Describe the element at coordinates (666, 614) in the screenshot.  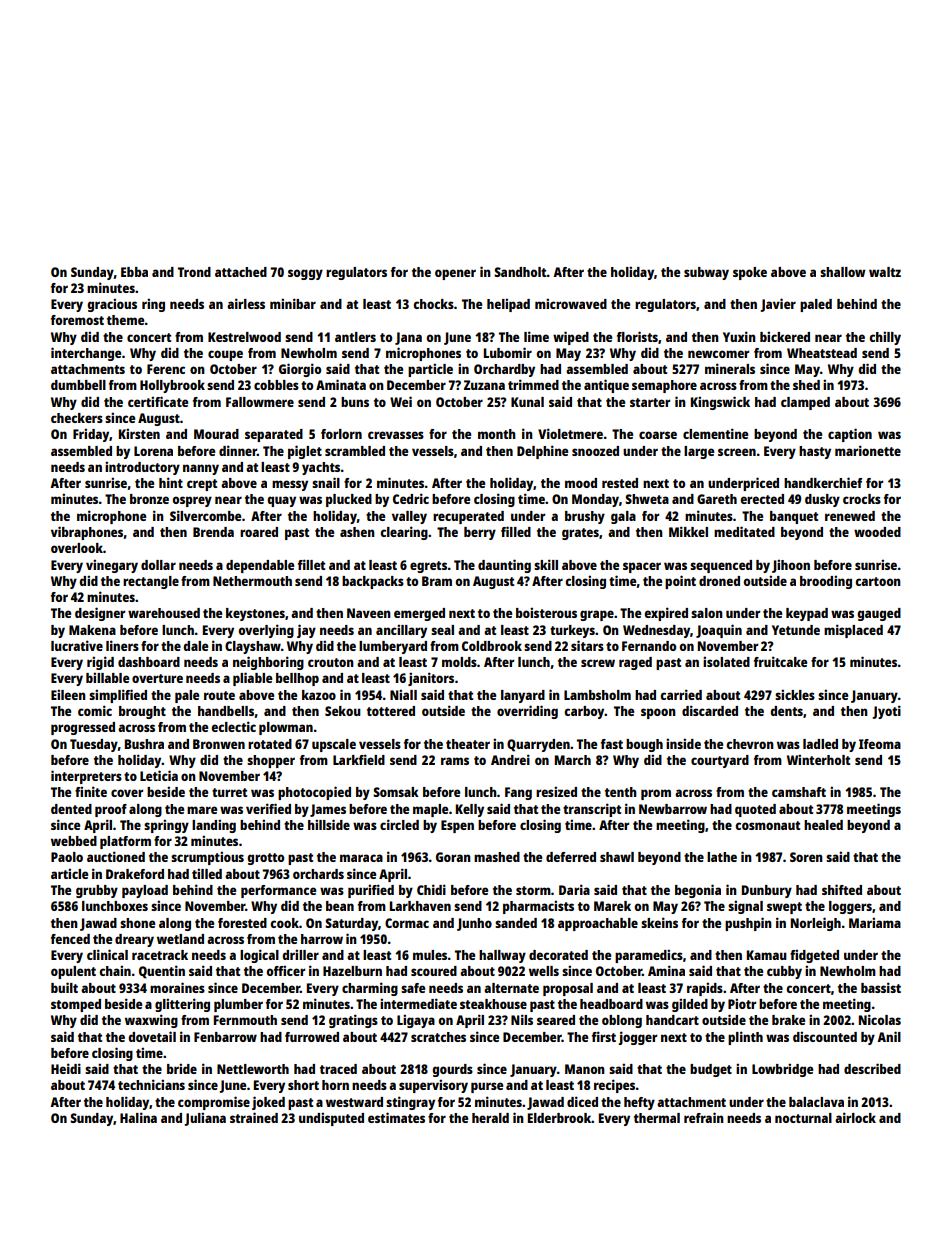
I see `expired` at that location.
